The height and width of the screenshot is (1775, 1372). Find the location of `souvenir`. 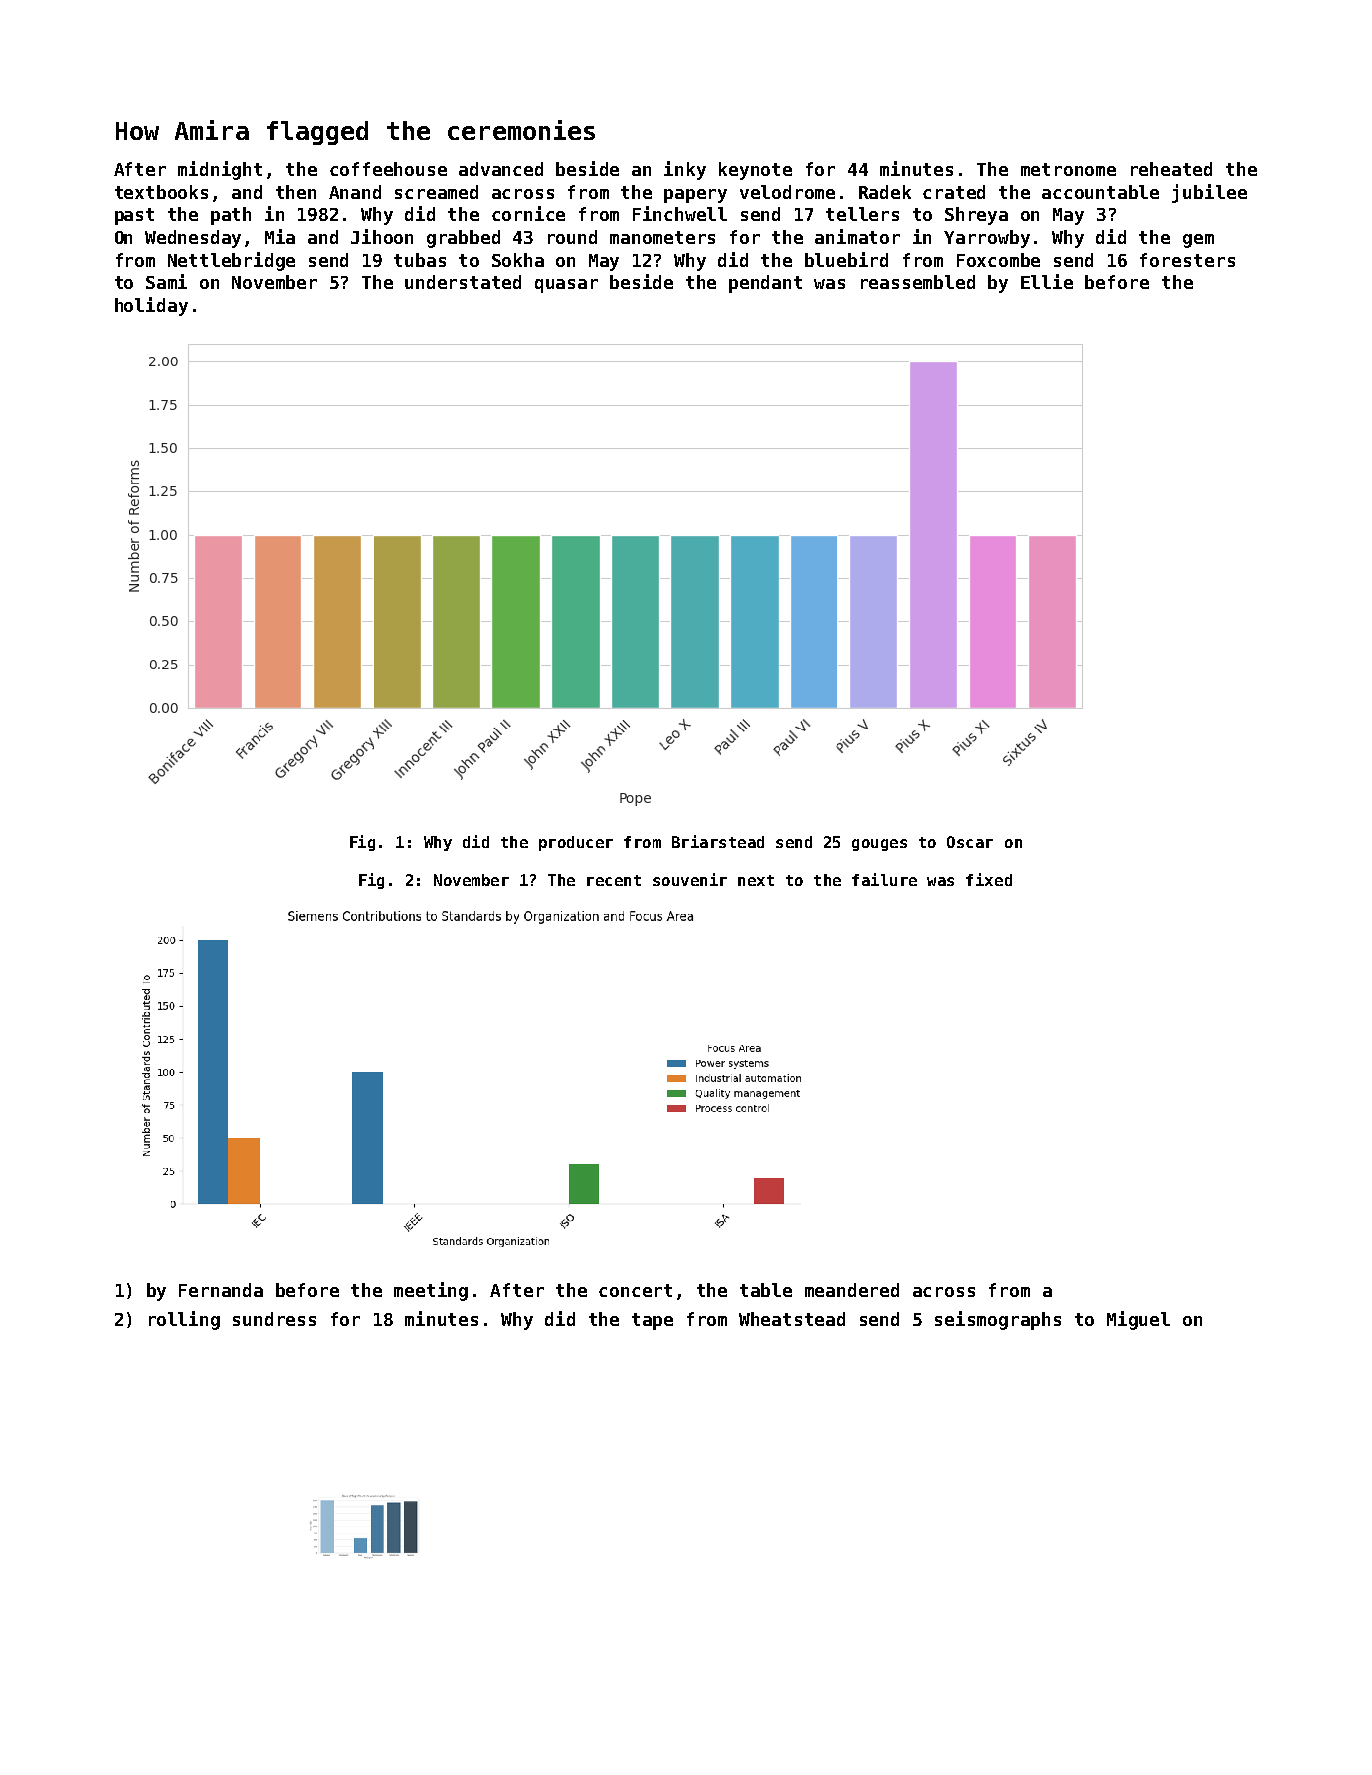

souvenir is located at coordinates (690, 879).
